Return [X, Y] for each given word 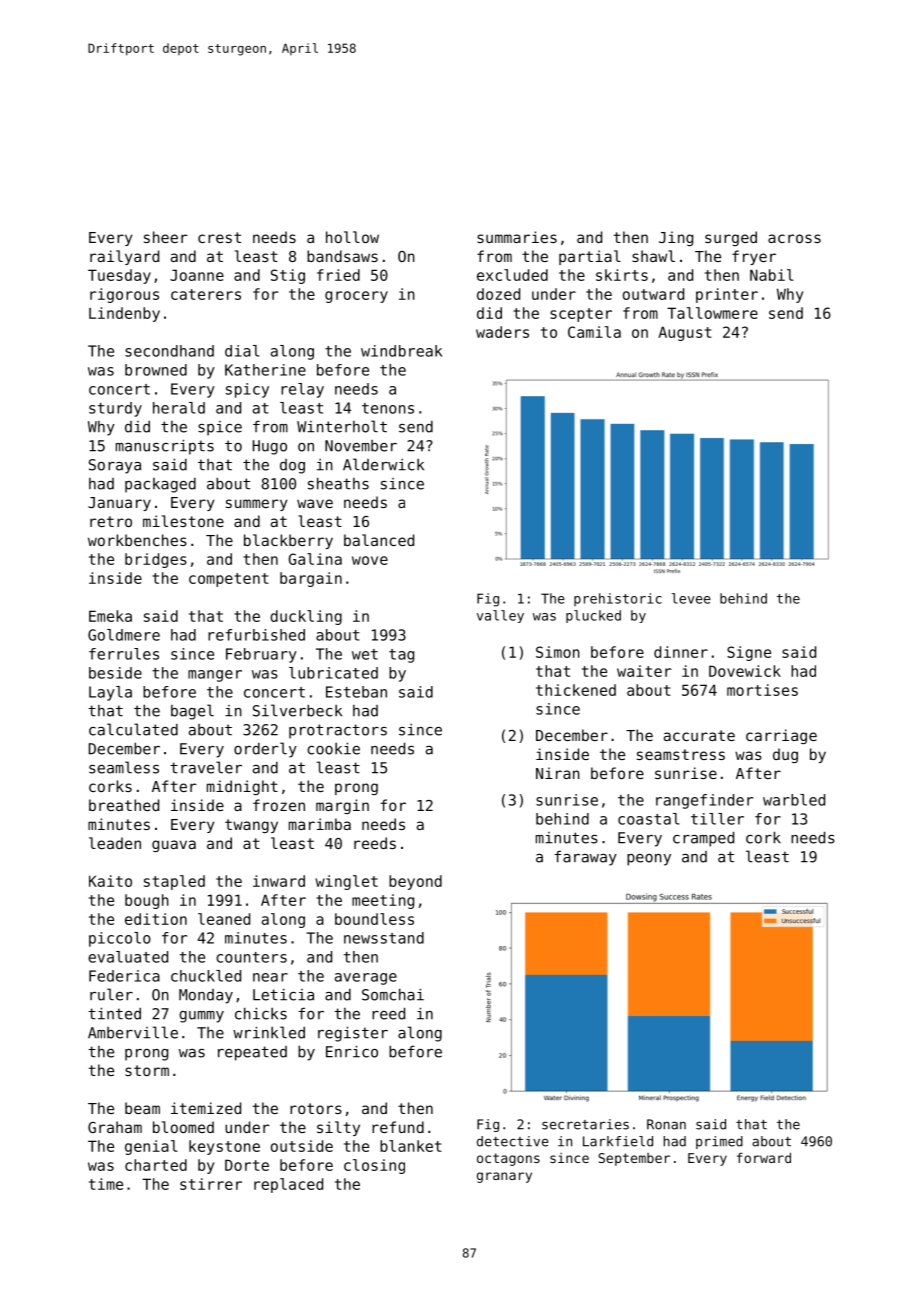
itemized [206, 1108]
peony [649, 860]
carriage [781, 736]
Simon [558, 652]
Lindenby [124, 314]
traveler [206, 767]
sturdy [115, 409]
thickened [576, 690]
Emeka [110, 616]
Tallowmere [712, 313]
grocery [356, 297]
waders [502, 332]
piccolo [120, 939]
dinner [681, 652]
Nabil [772, 275]
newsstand [384, 938]
